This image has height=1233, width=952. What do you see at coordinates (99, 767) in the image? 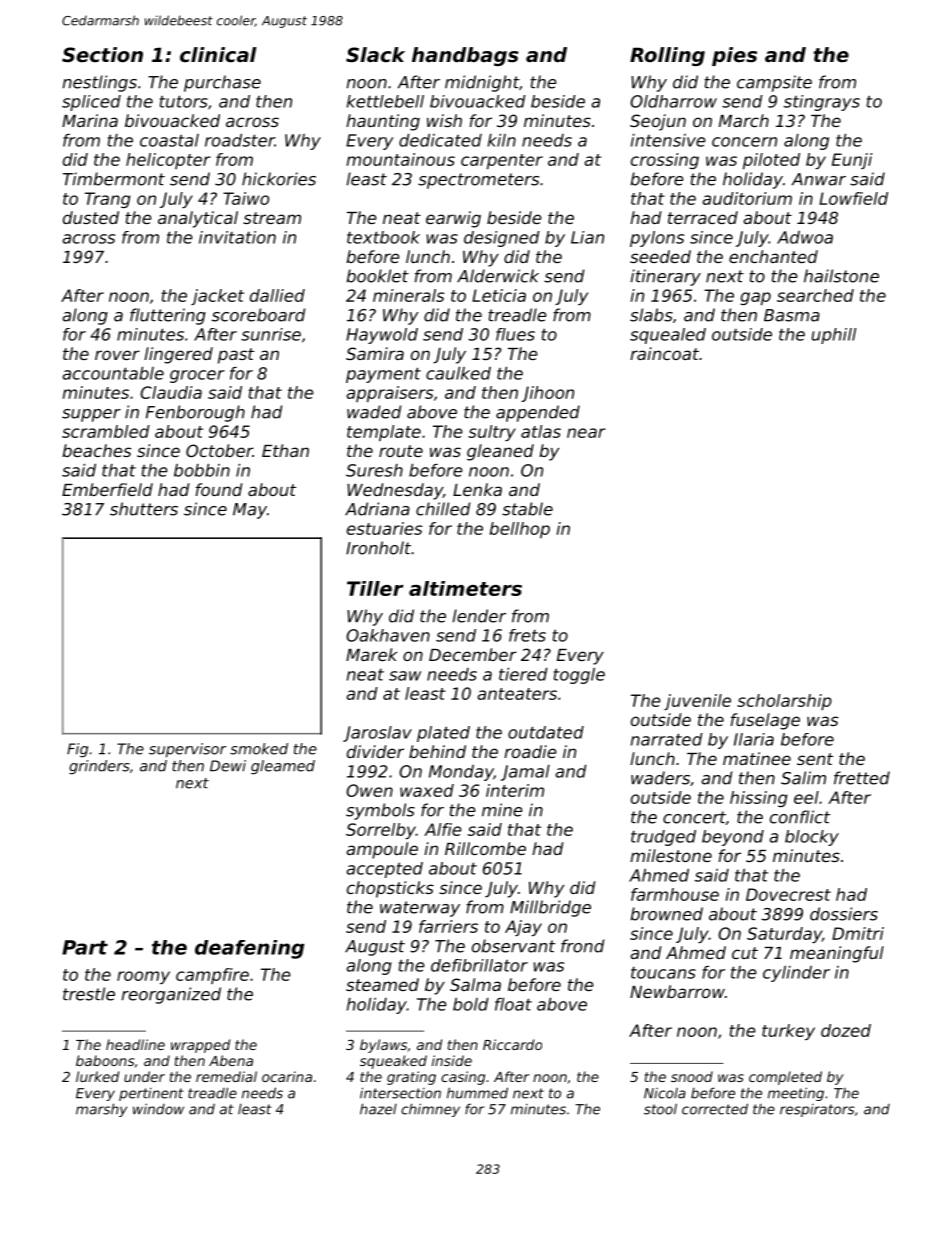
I see `grinders` at bounding box center [99, 767].
